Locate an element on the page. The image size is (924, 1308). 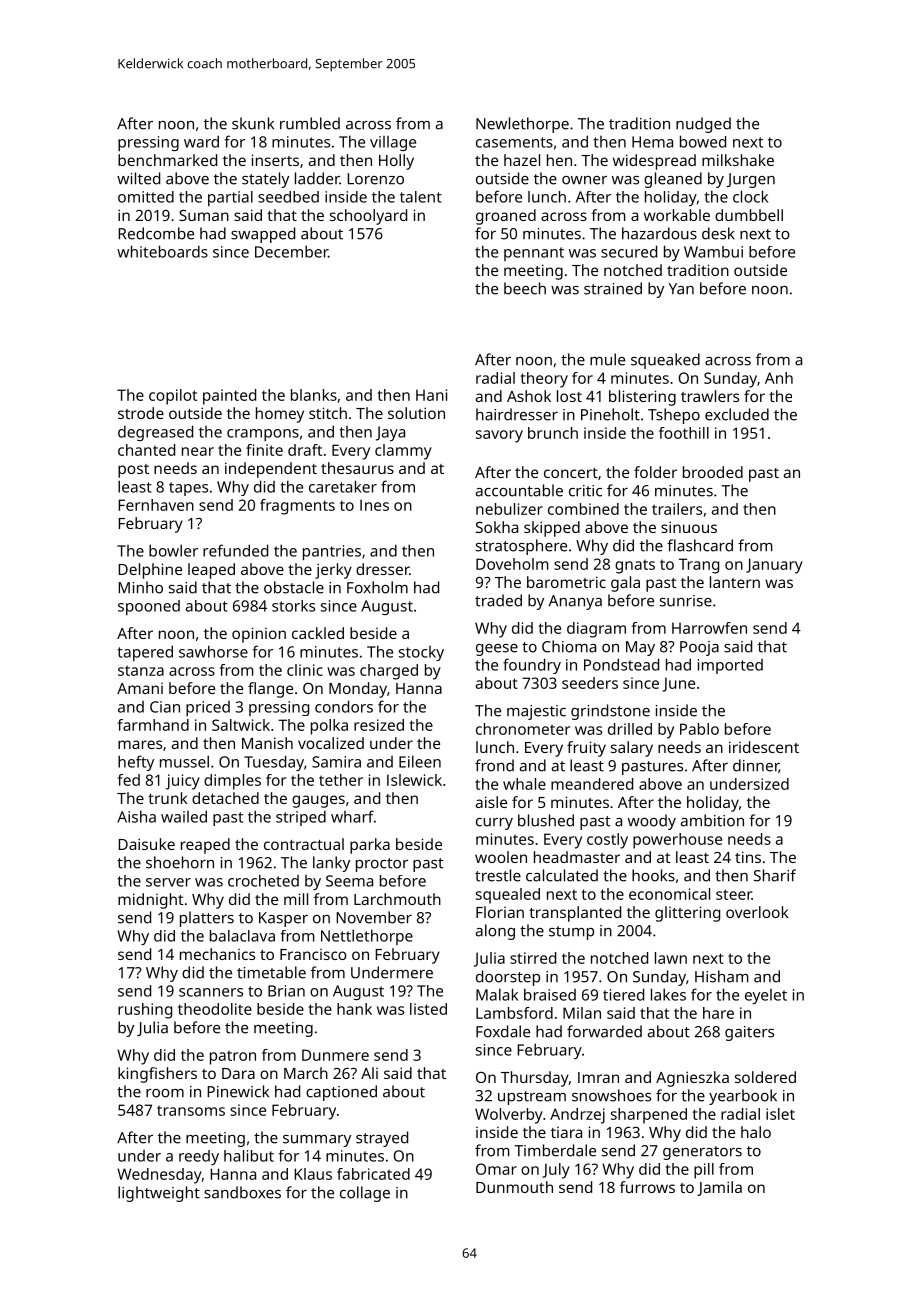
woody is located at coordinates (652, 822).
